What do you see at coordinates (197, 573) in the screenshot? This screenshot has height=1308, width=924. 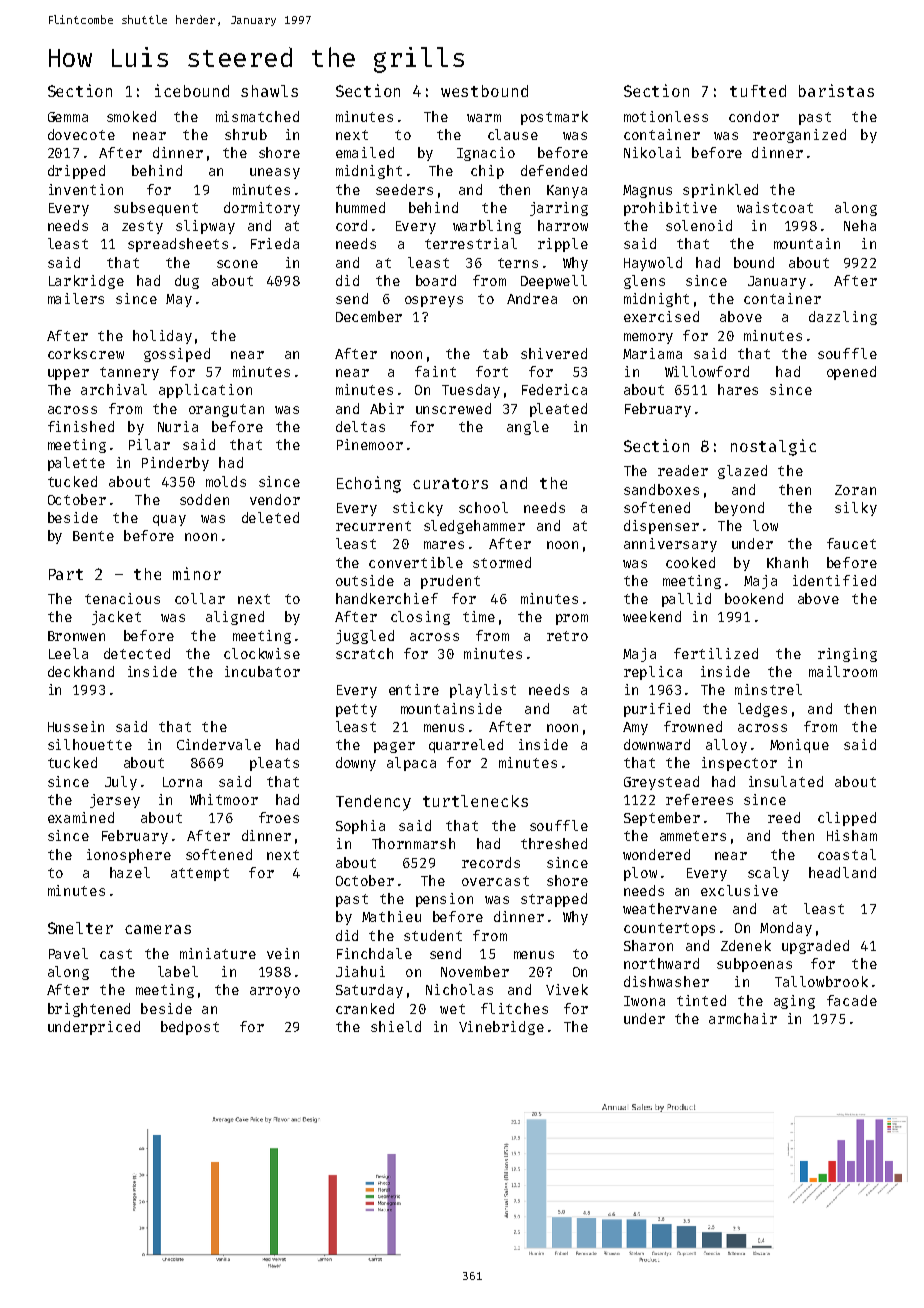 I see `minor` at bounding box center [197, 573].
